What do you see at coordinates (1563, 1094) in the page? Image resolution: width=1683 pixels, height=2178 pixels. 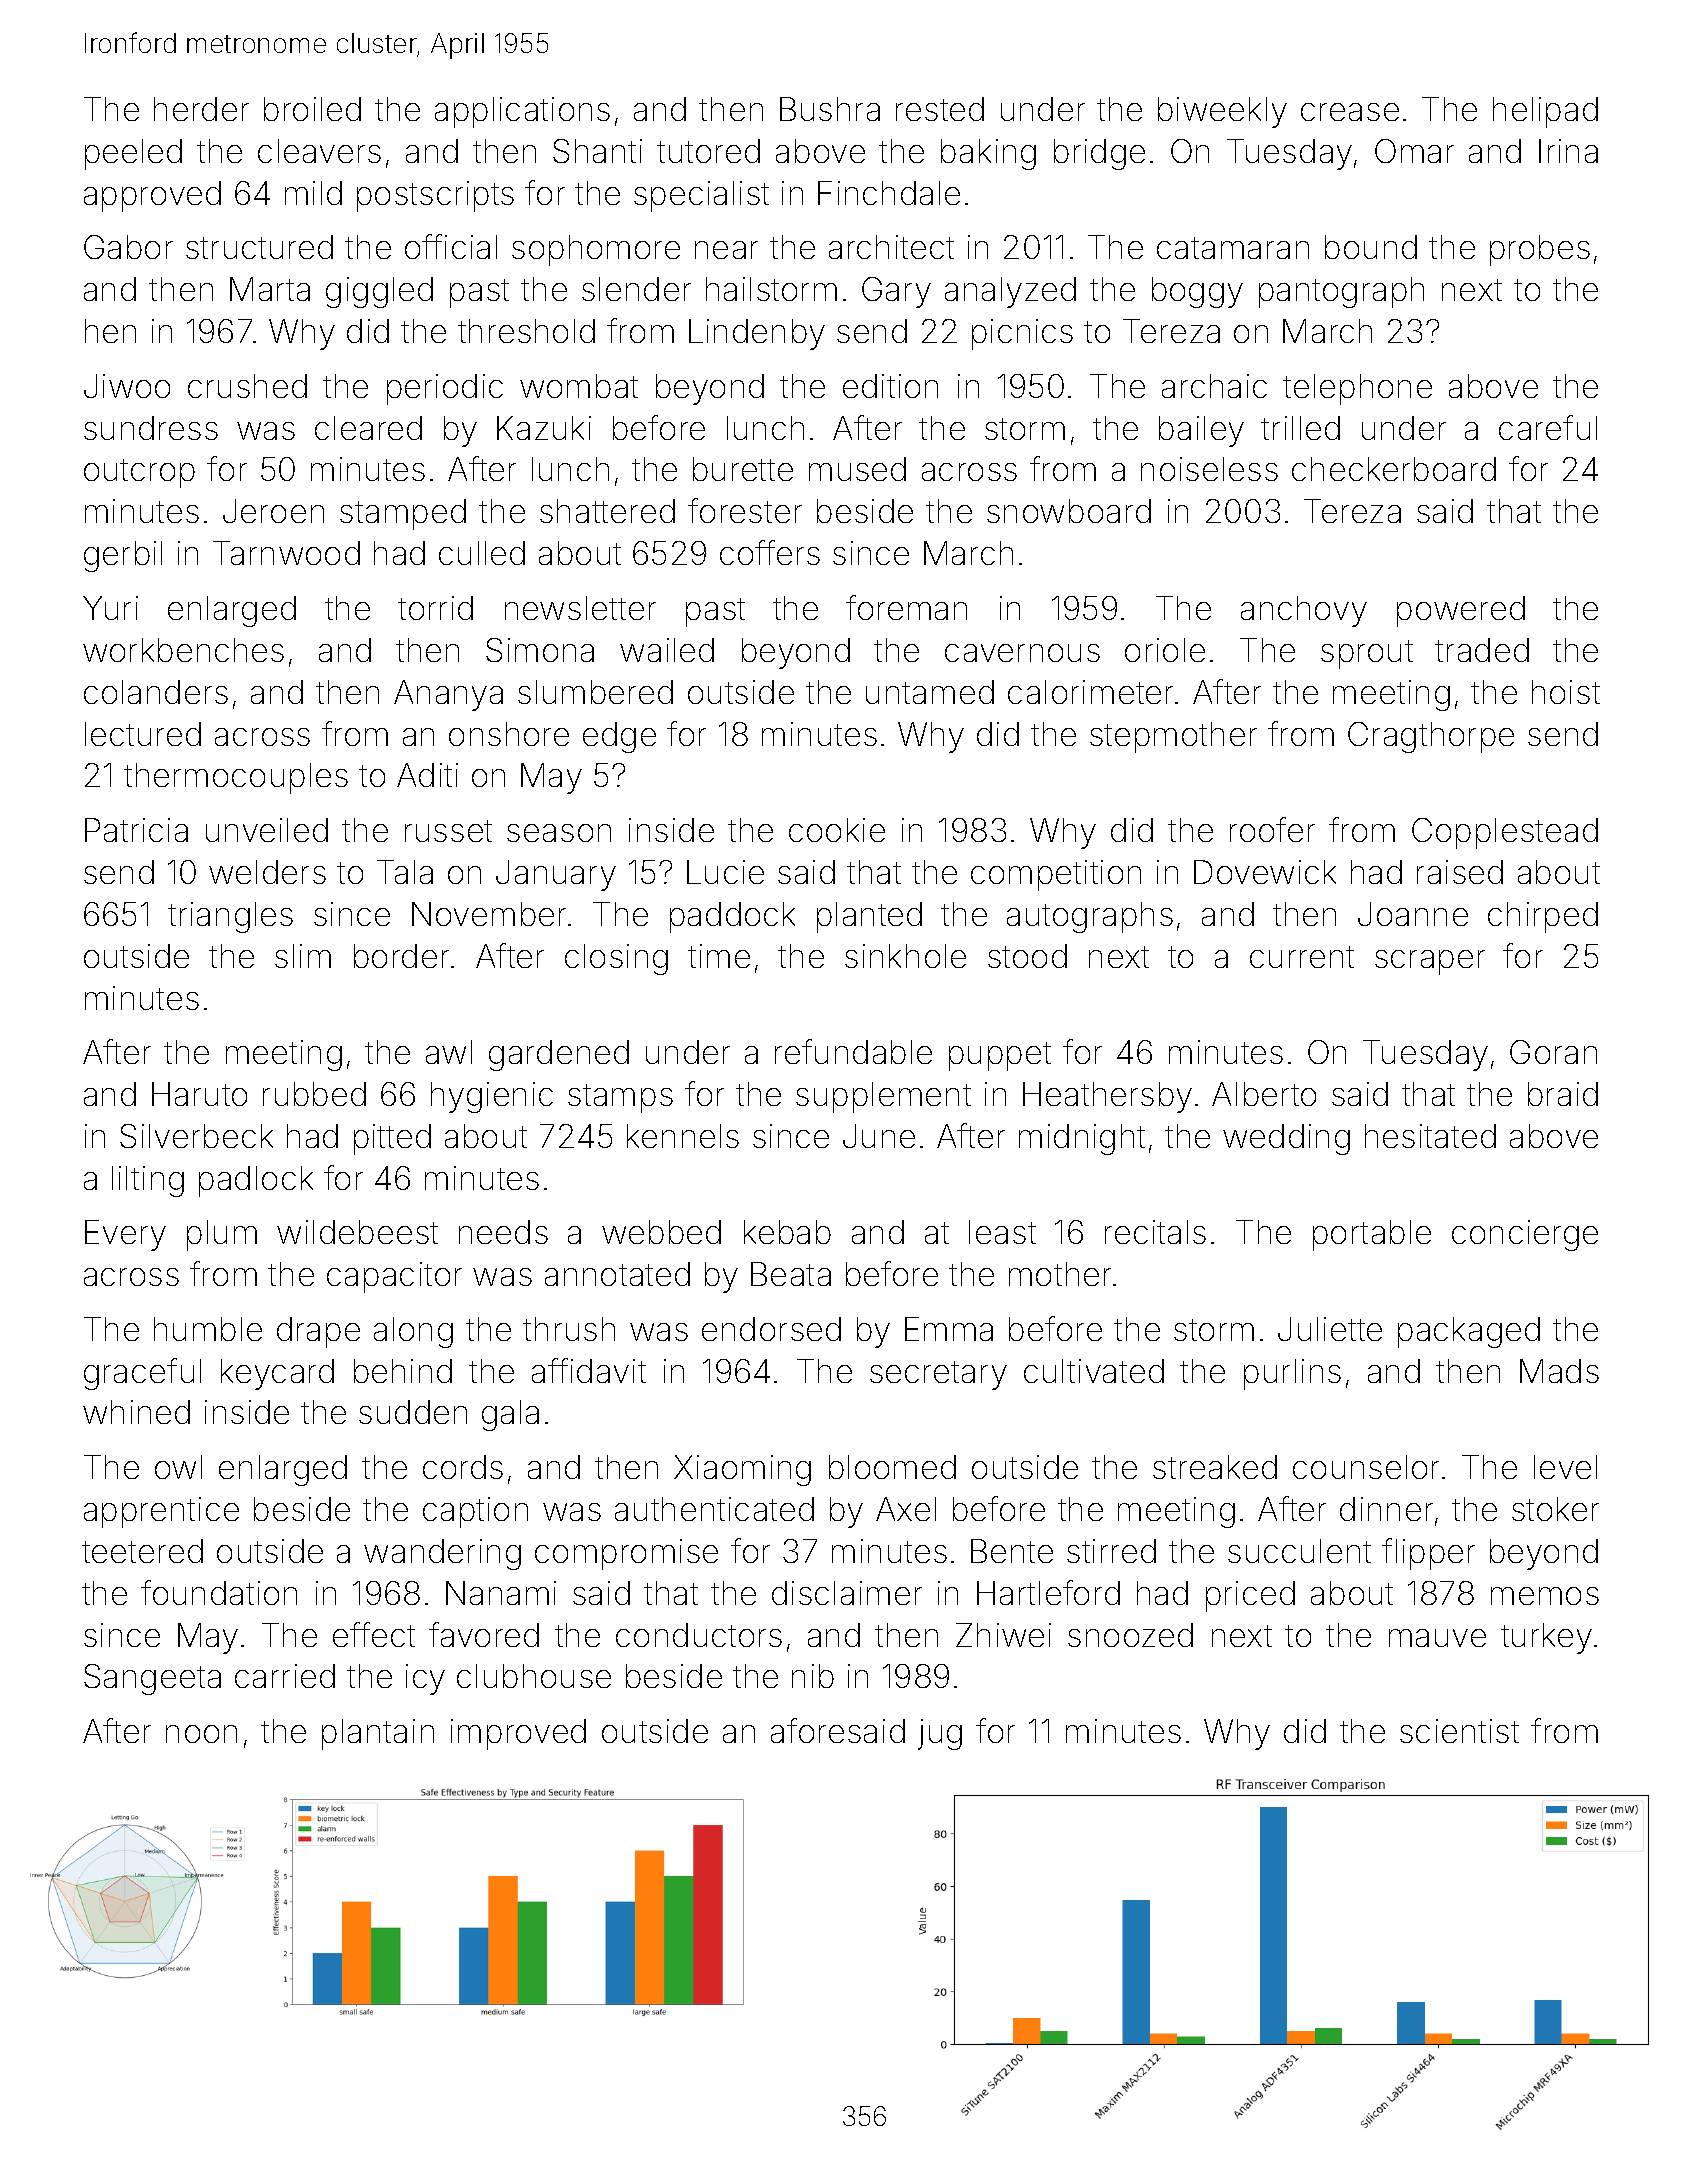 I see `braid` at bounding box center [1563, 1094].
